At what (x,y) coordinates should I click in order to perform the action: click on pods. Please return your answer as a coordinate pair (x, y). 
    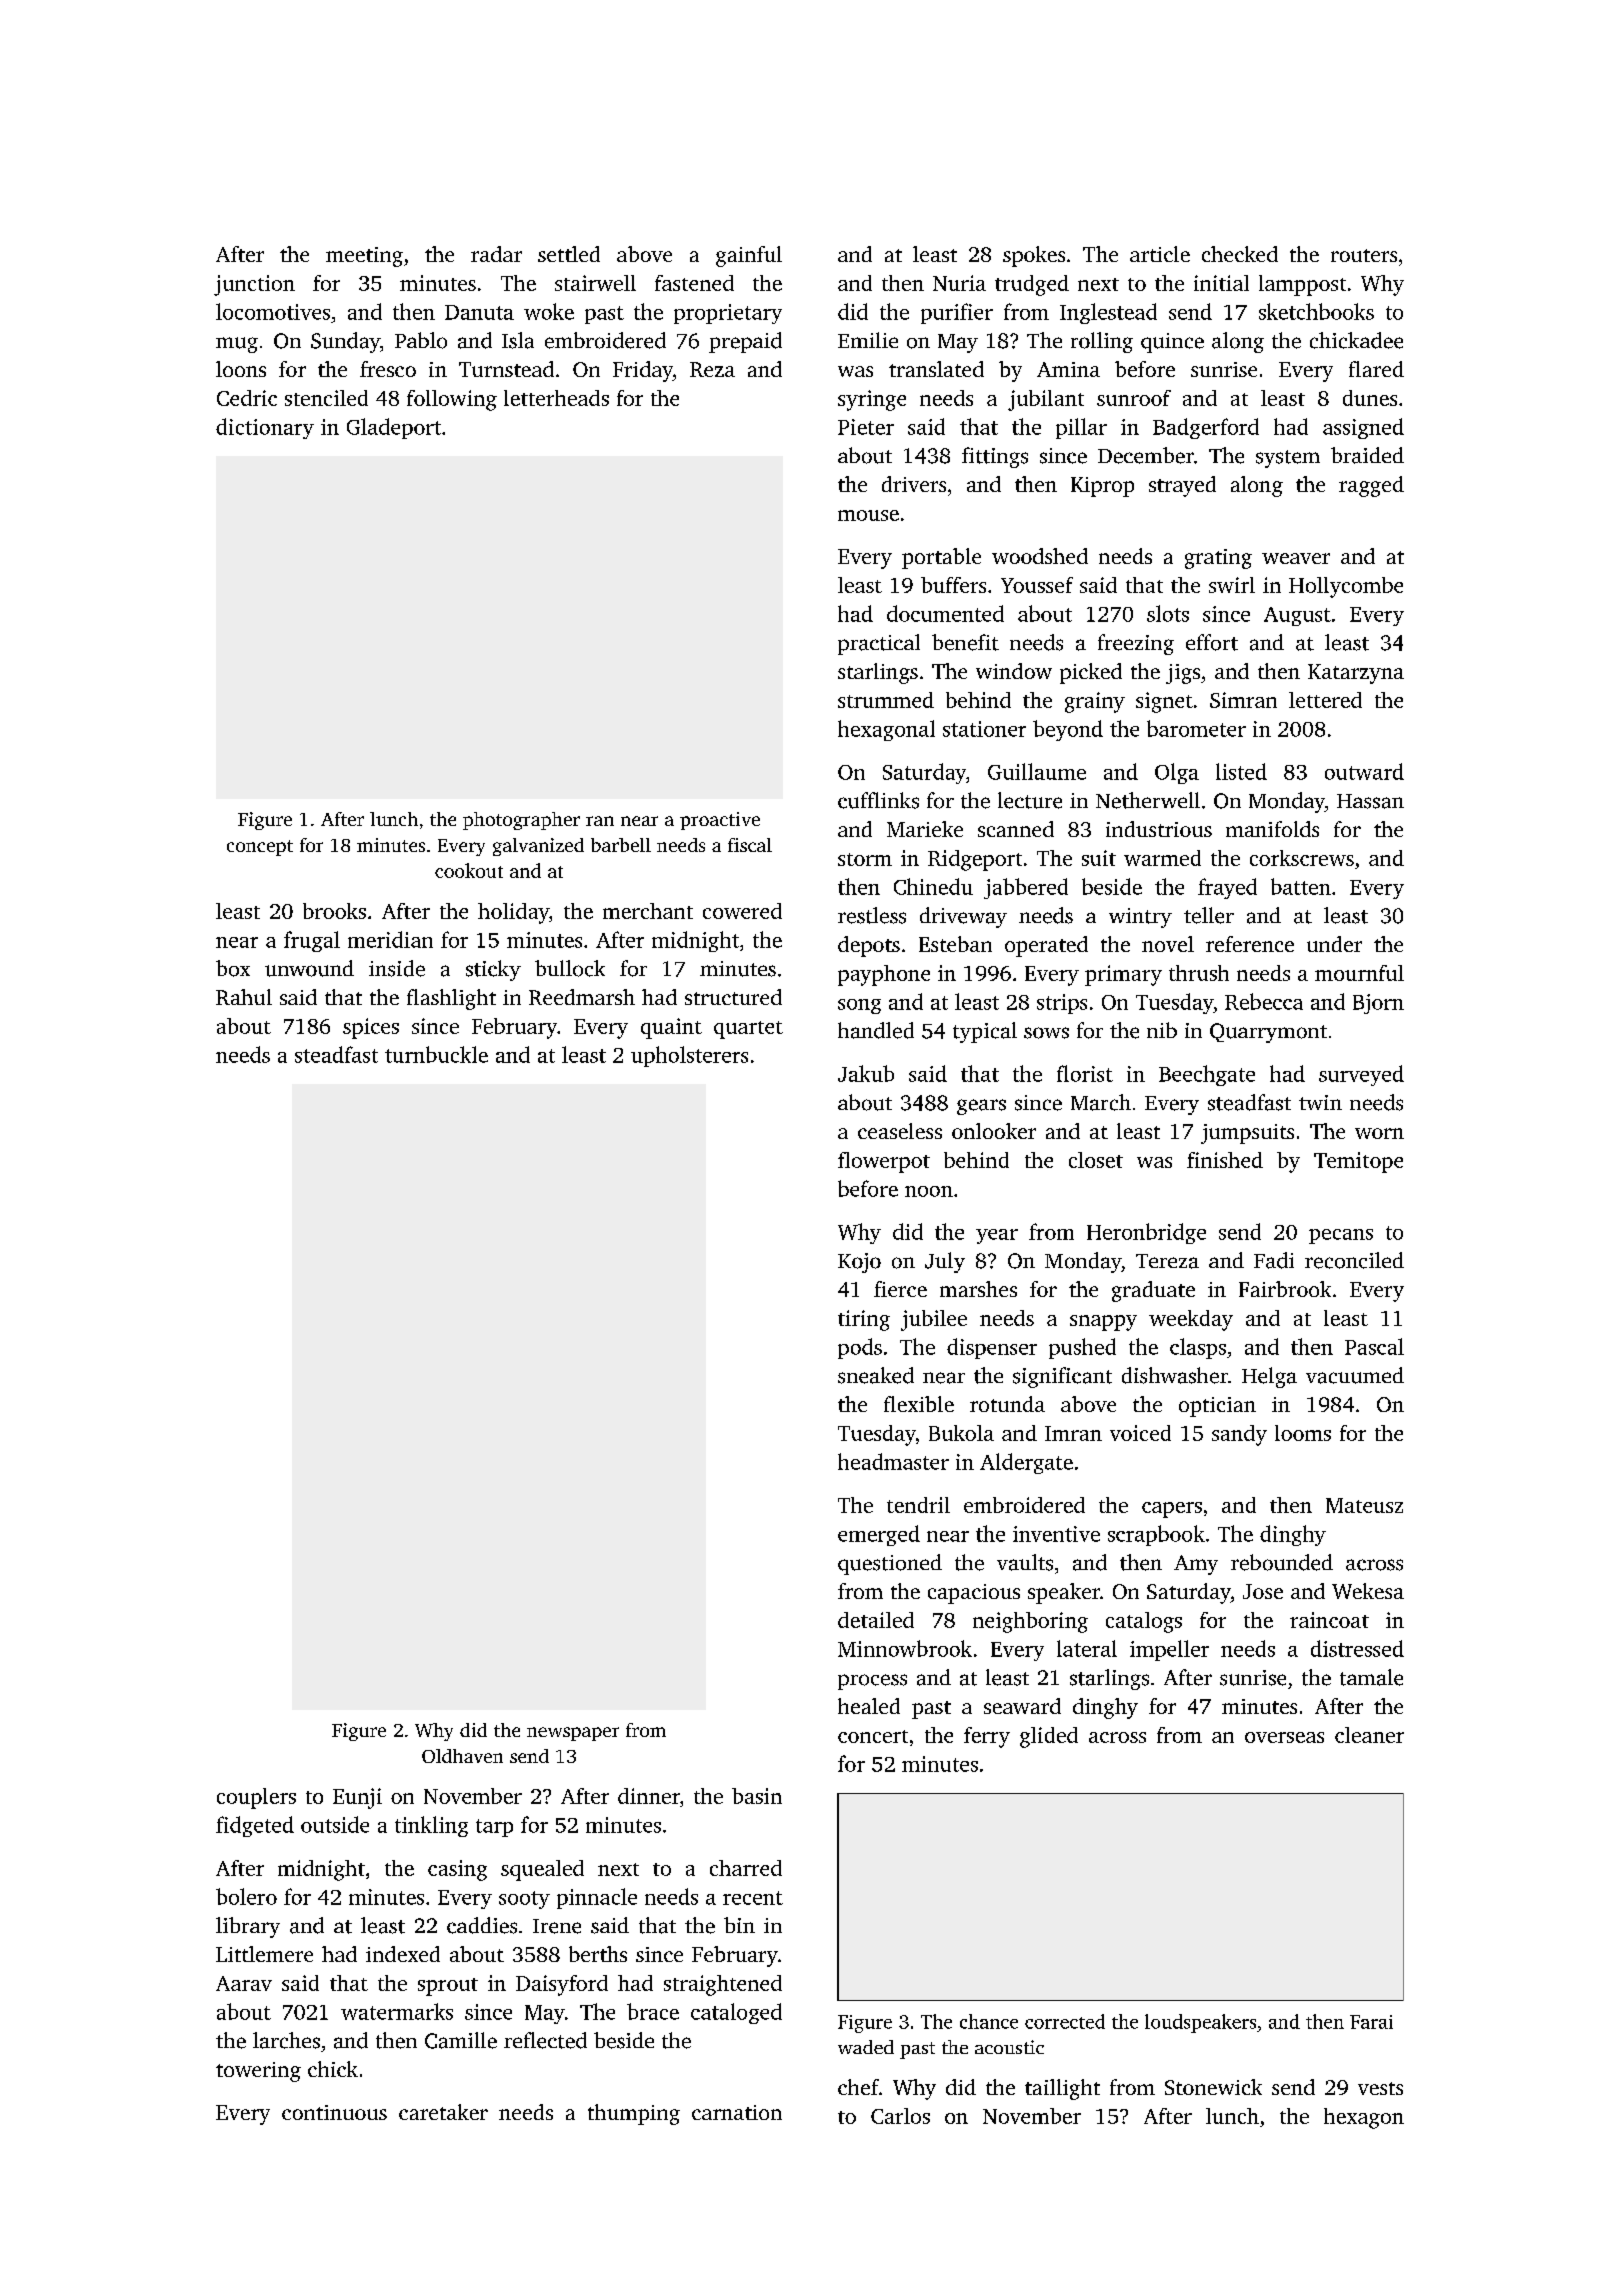
    Looking at the image, I should click on (860, 1348).
